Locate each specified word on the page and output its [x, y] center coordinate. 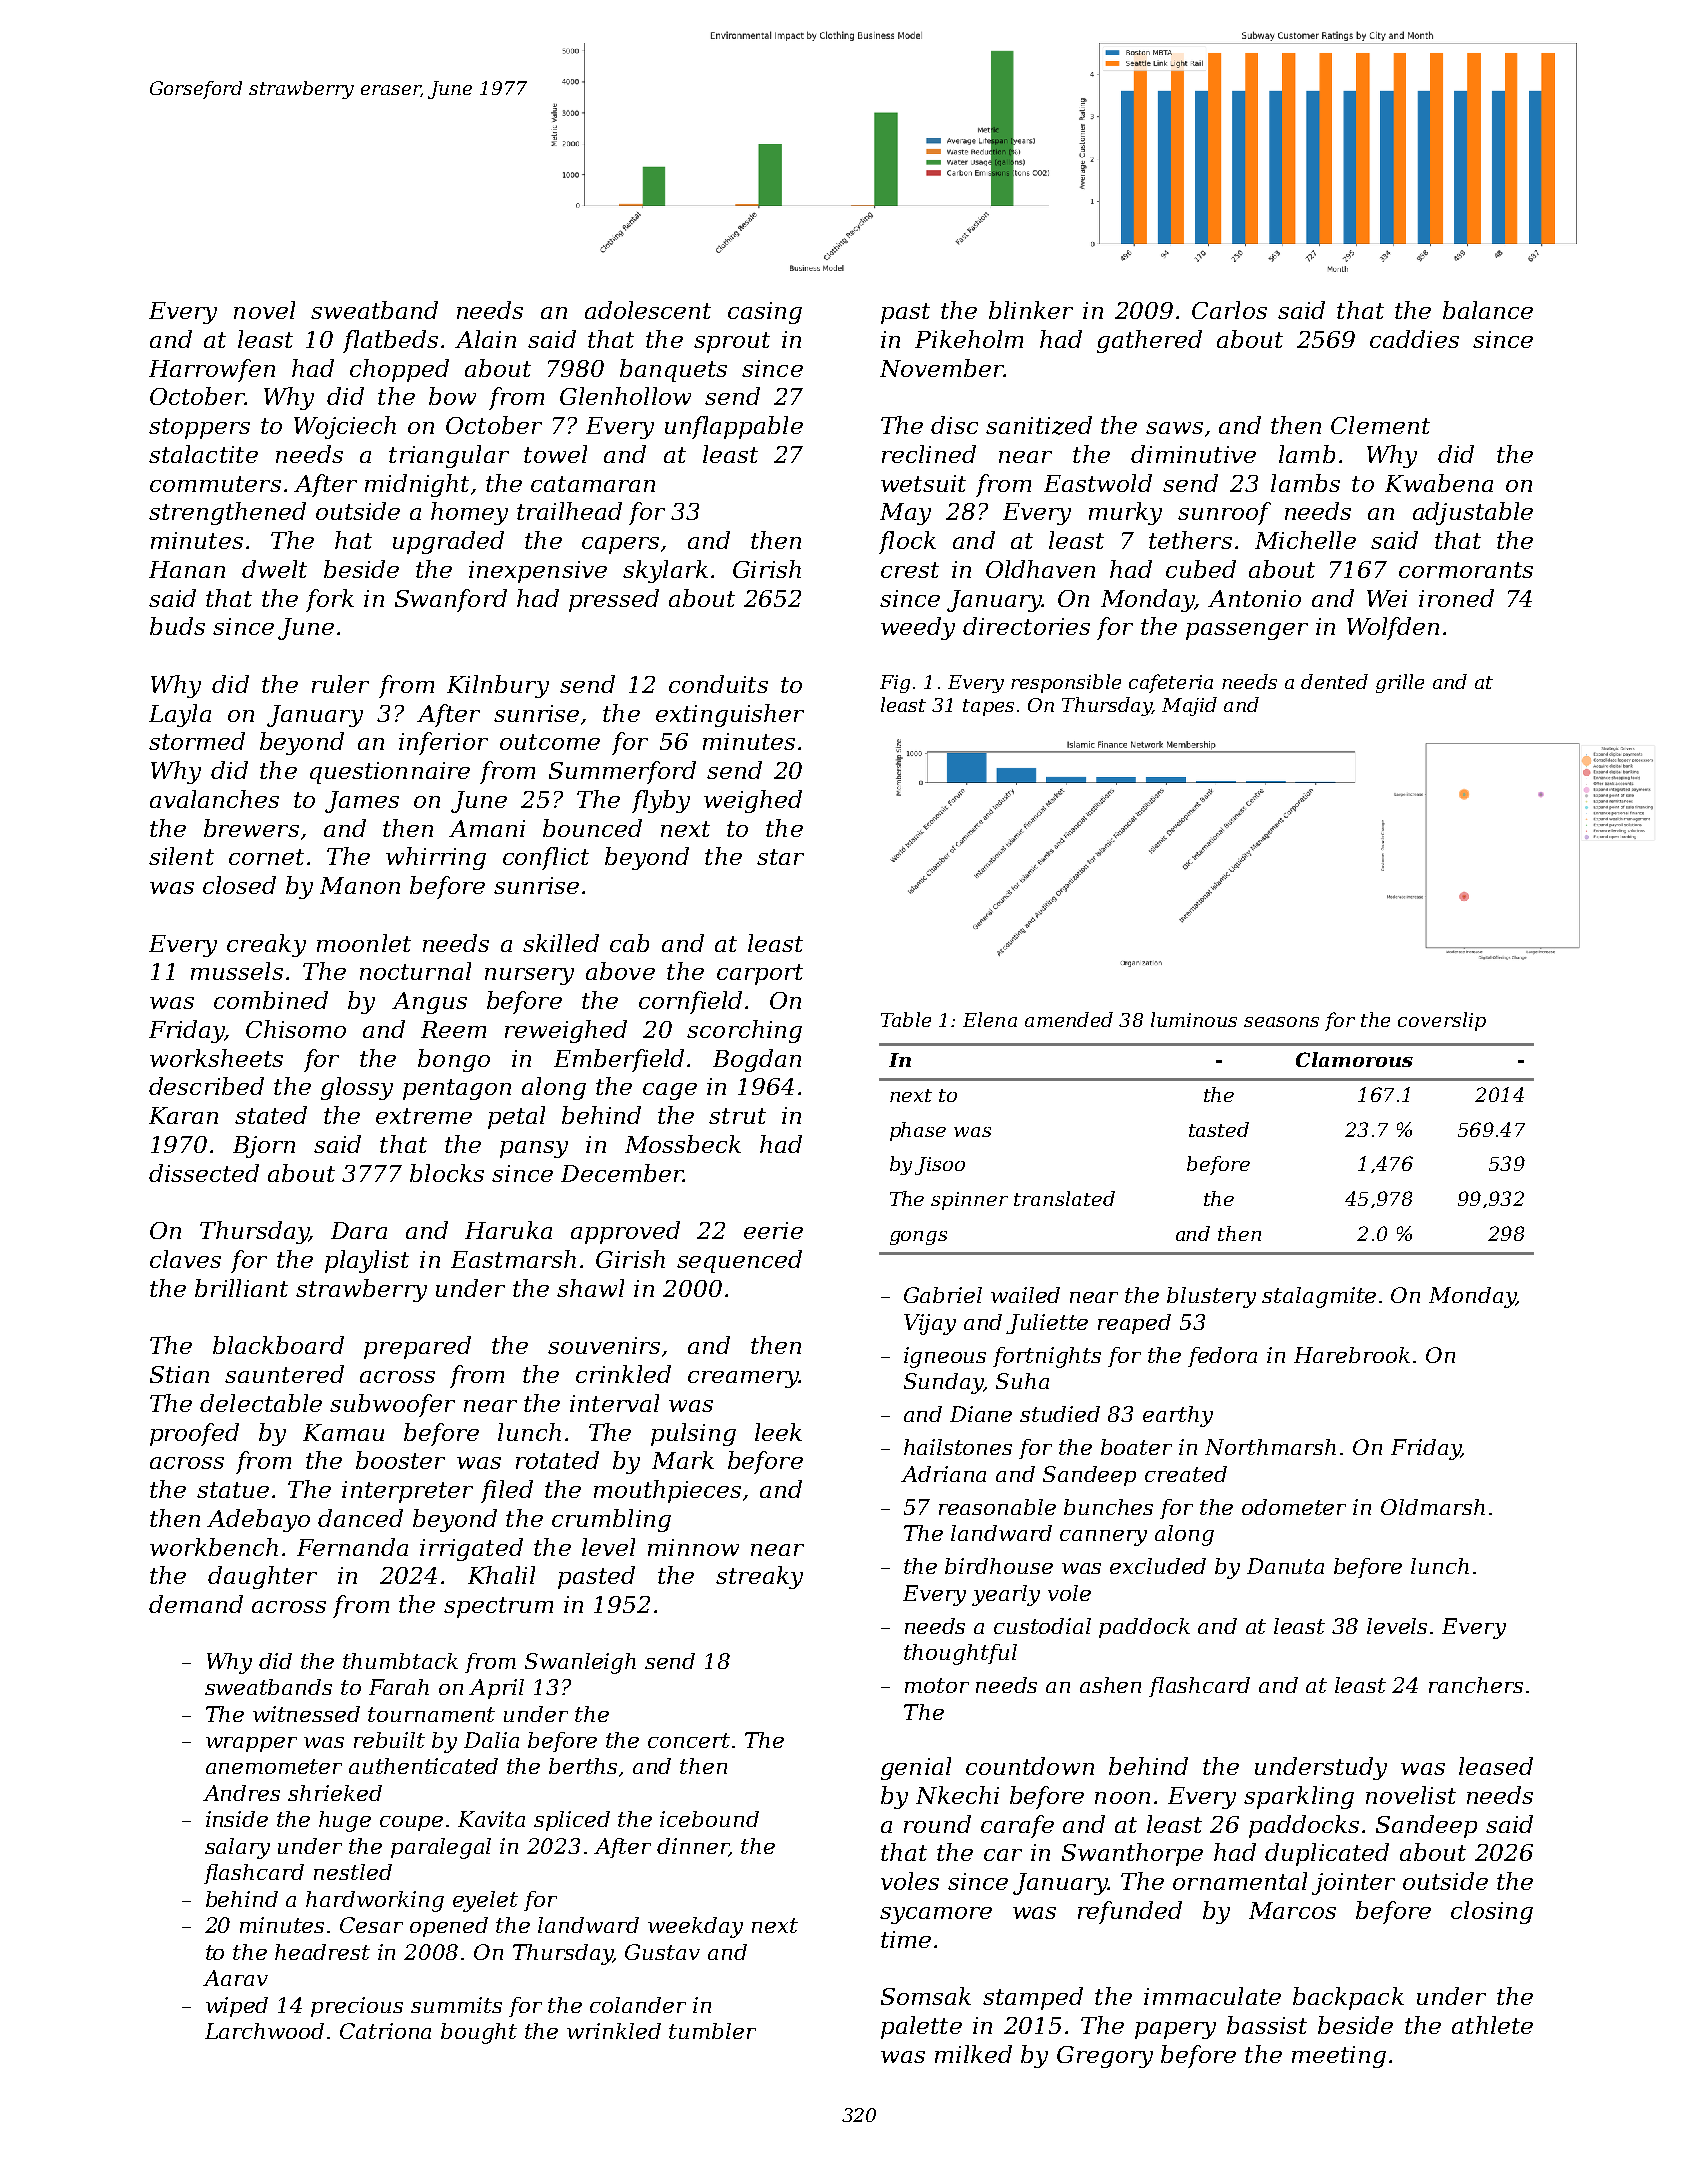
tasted [1219, 1129]
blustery [1211, 1297]
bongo [454, 1060]
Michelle [1305, 540]
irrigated [471, 1549]
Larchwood [264, 2031]
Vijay [930, 1324]
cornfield [690, 1002]
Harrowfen [212, 370]
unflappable [734, 427]
